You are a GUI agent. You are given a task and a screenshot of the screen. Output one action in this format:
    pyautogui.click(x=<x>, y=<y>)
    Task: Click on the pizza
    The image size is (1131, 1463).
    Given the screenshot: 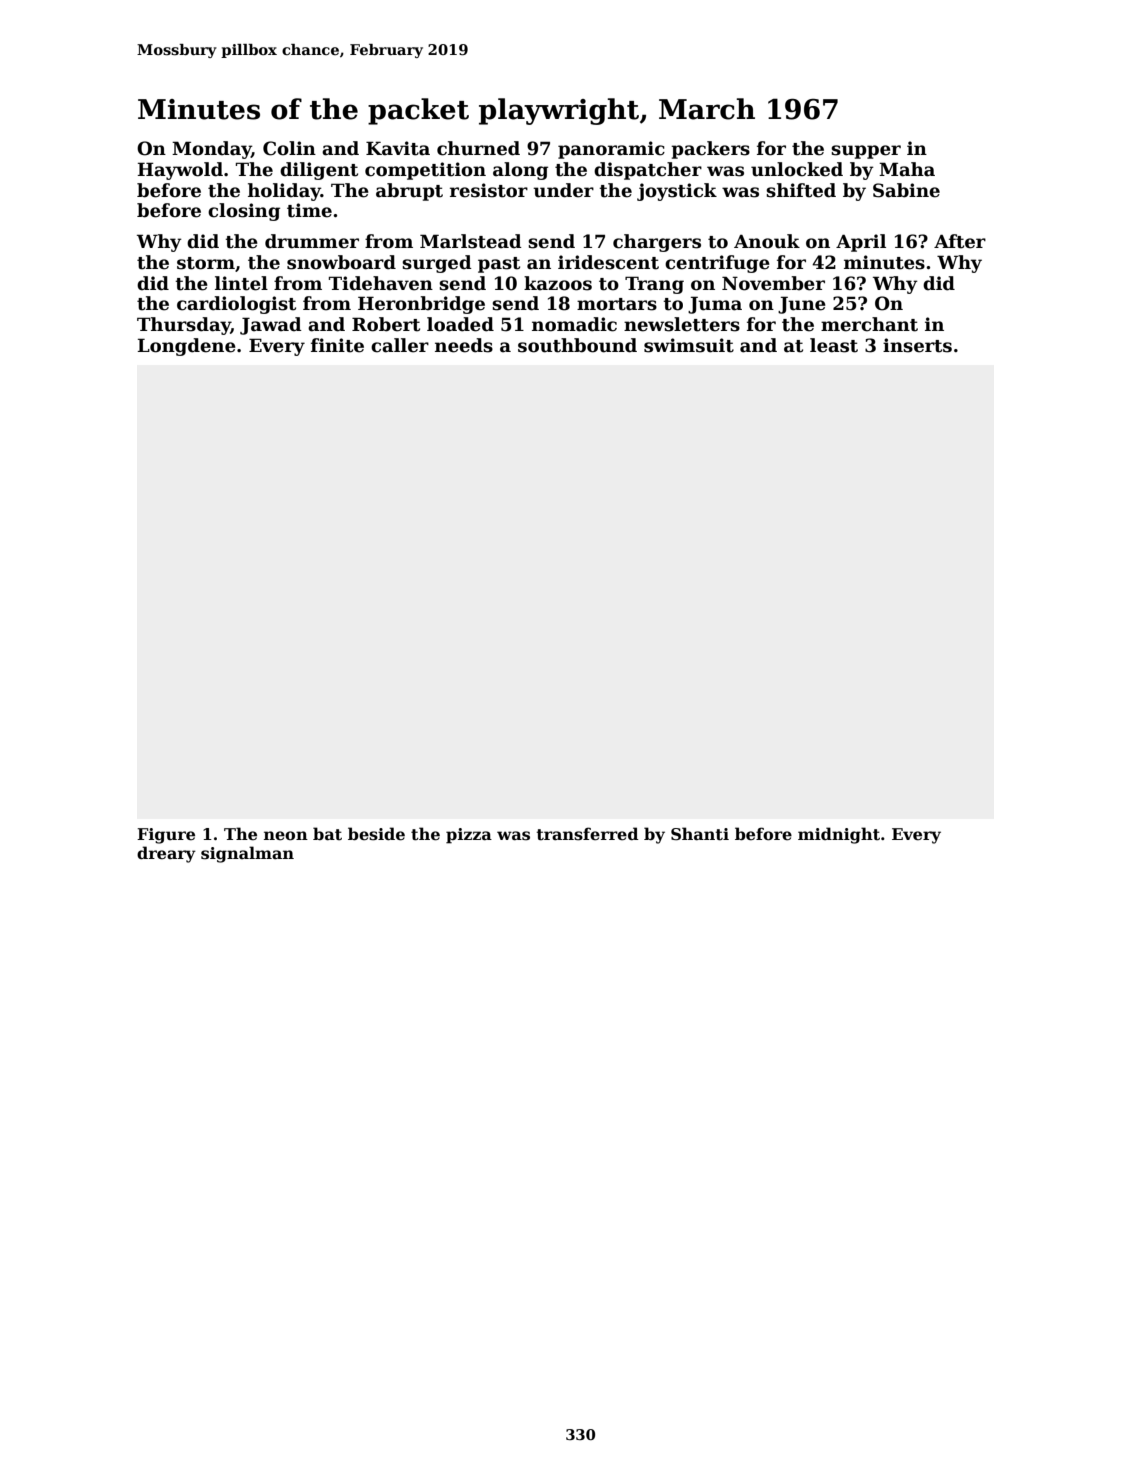 What is the action you would take?
    pyautogui.click(x=469, y=836)
